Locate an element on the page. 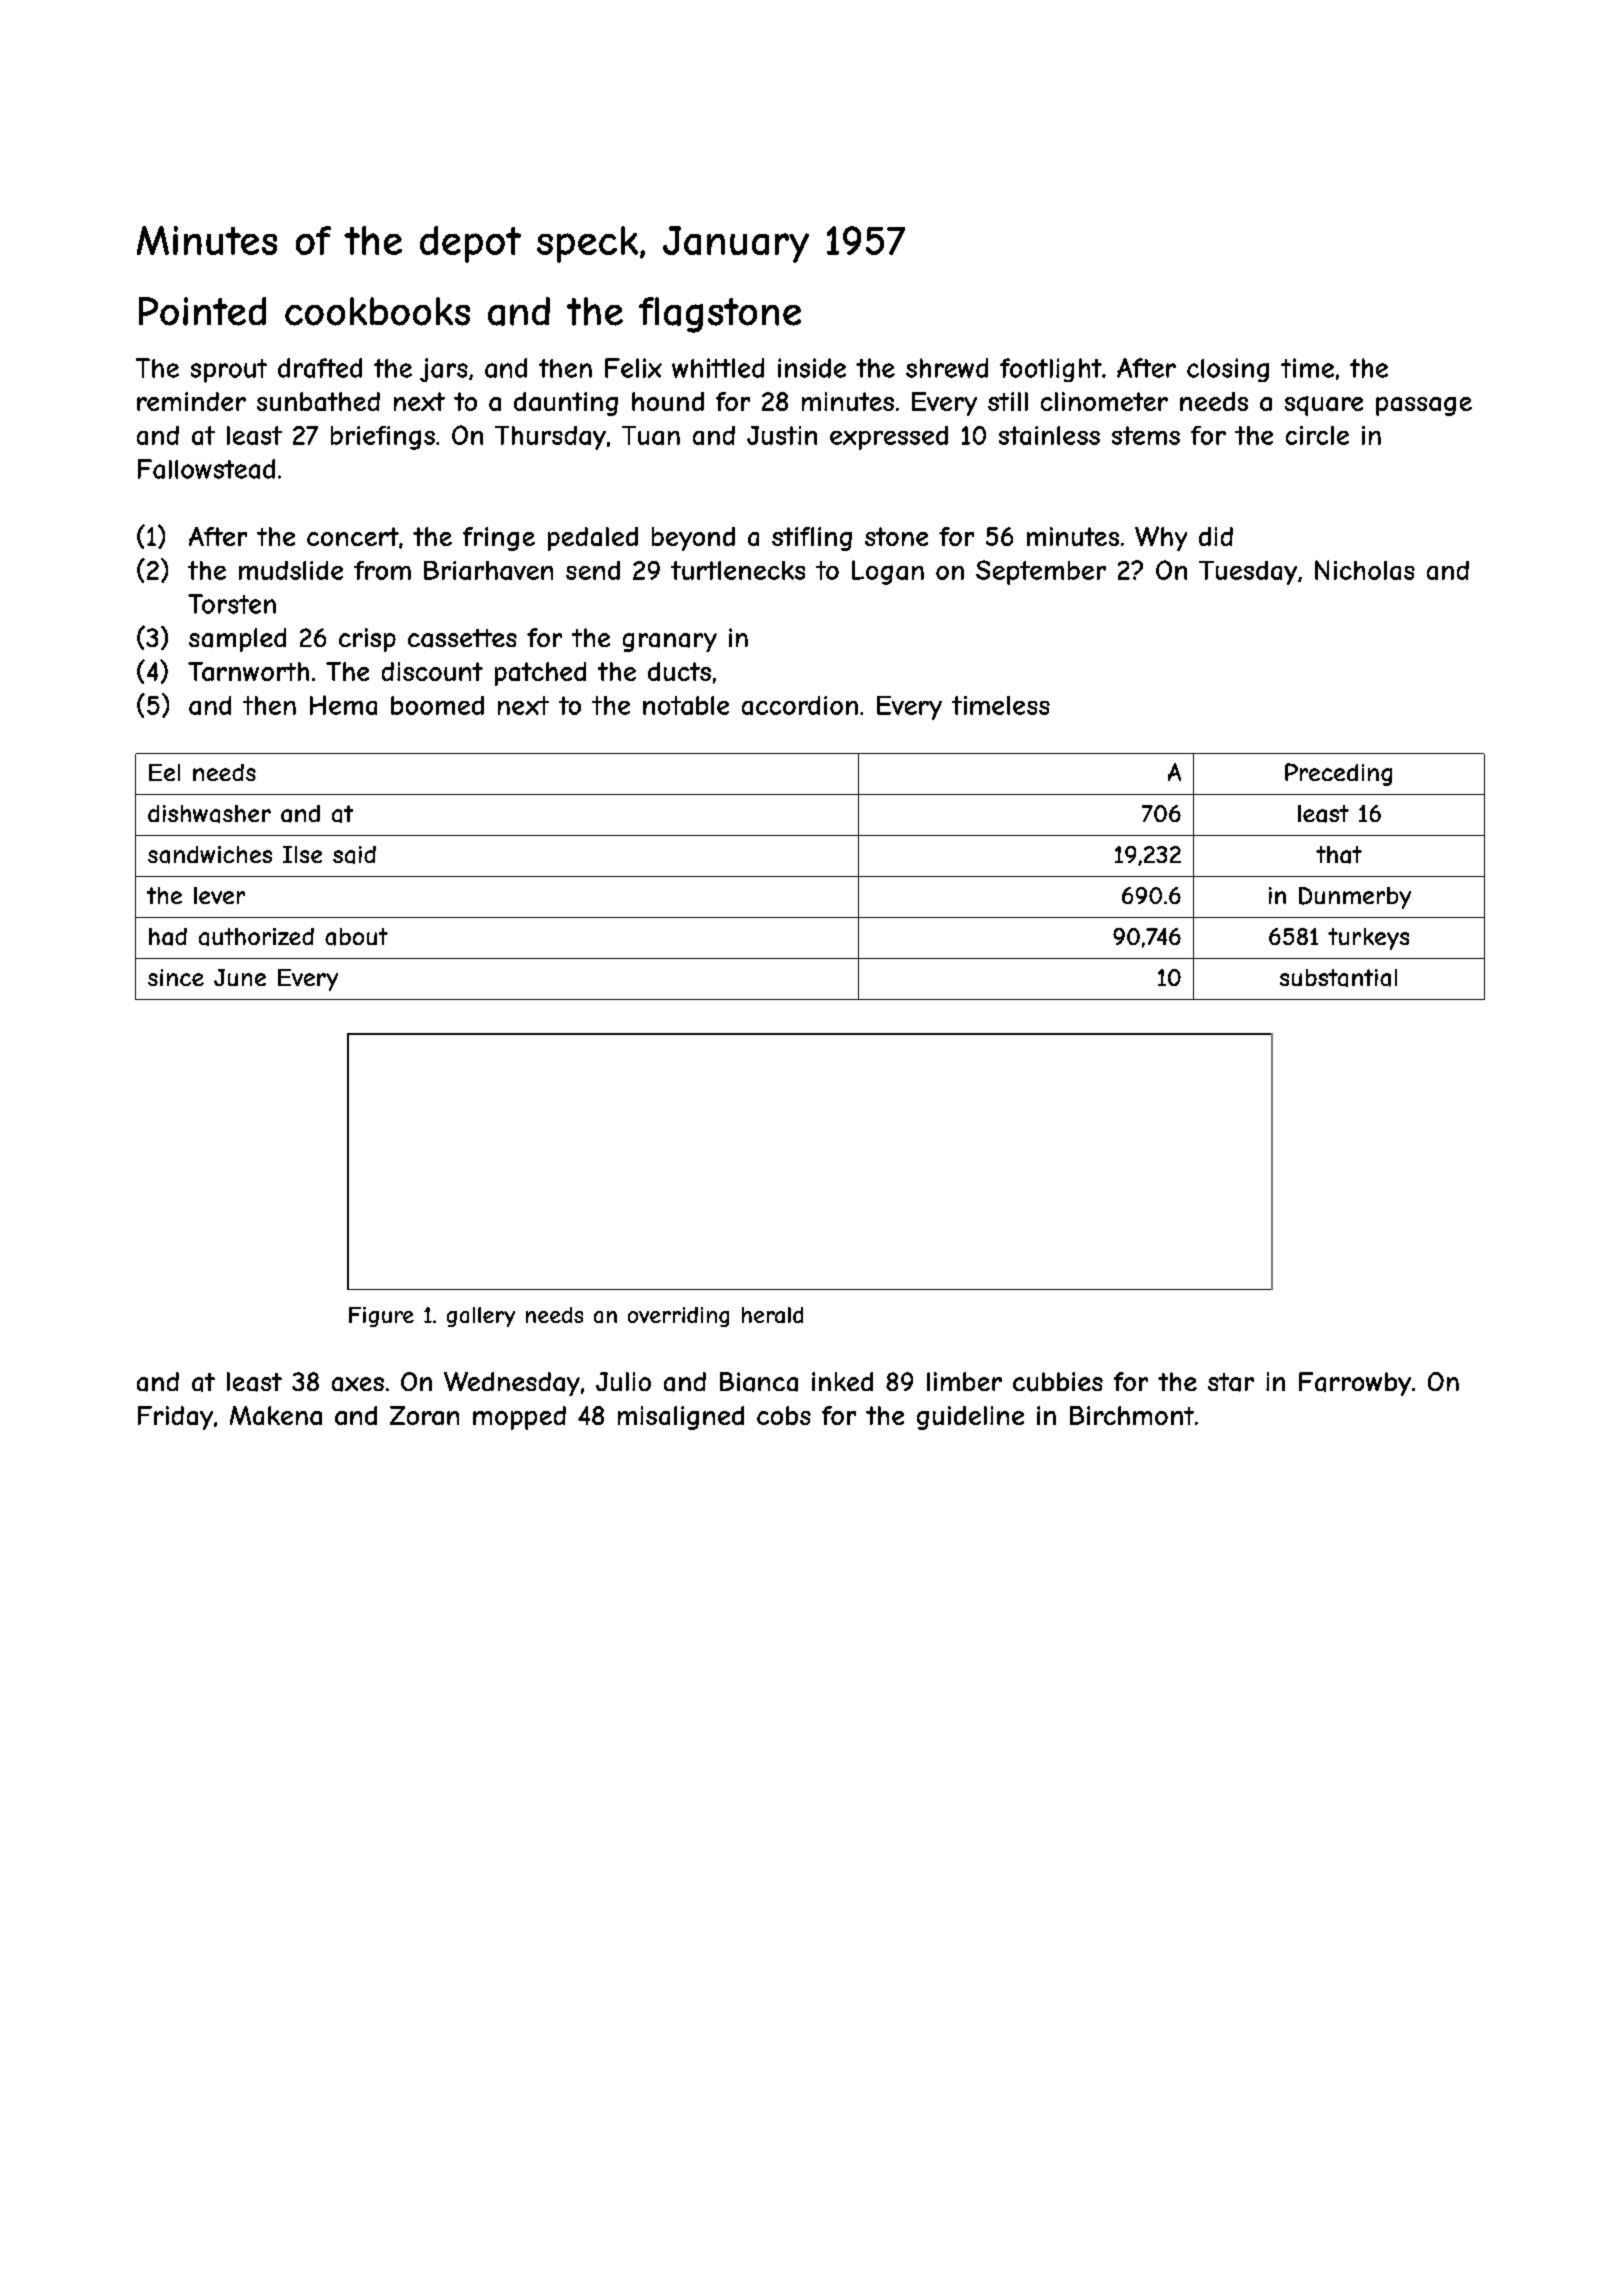  stems is located at coordinates (1146, 435).
